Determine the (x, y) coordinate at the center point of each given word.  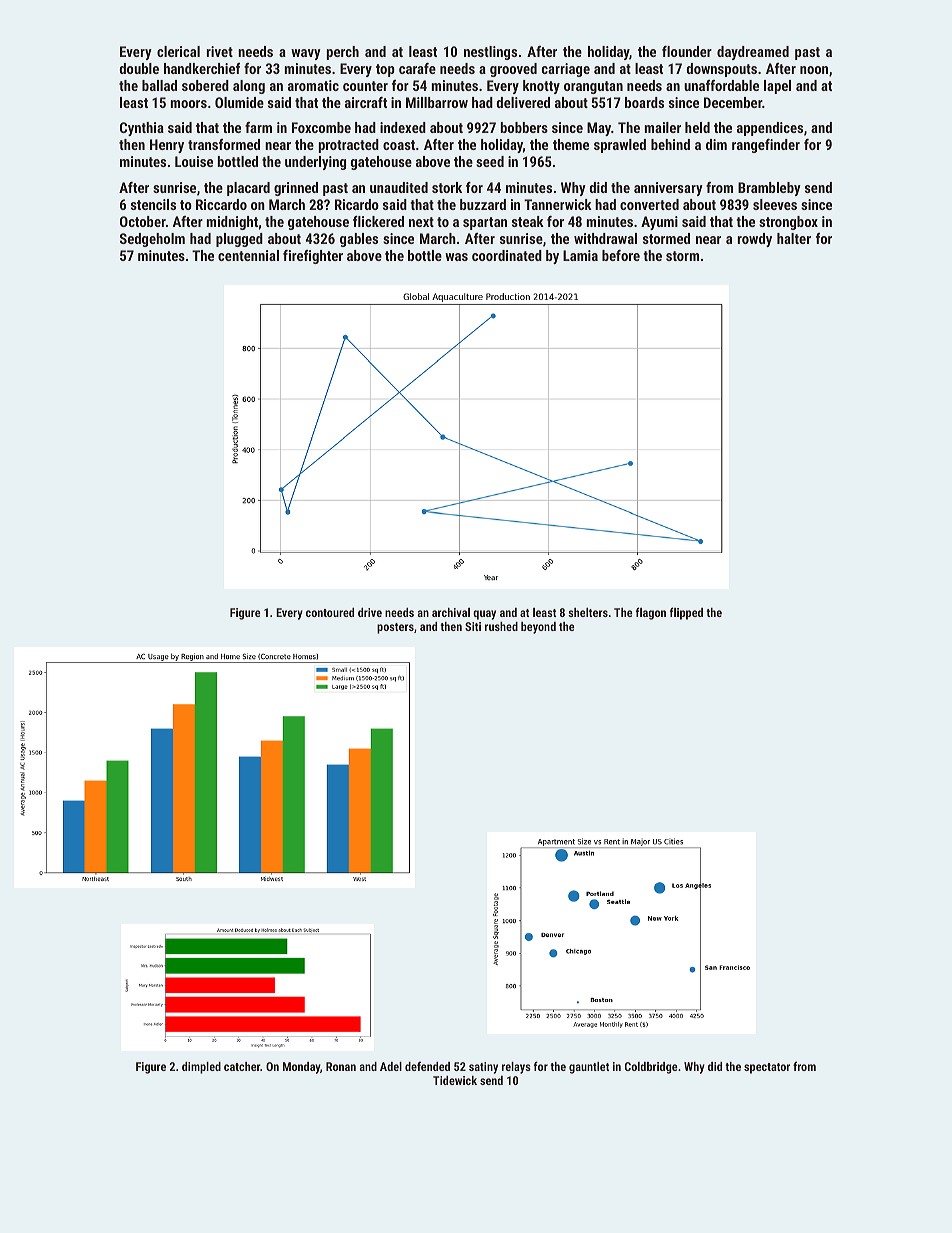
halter (794, 238)
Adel (391, 1066)
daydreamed (753, 53)
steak (528, 221)
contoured (330, 612)
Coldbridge (651, 1068)
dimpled (201, 1068)
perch (342, 53)
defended (427, 1066)
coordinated (507, 255)
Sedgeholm (152, 240)
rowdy (754, 240)
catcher (242, 1066)
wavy (306, 54)
